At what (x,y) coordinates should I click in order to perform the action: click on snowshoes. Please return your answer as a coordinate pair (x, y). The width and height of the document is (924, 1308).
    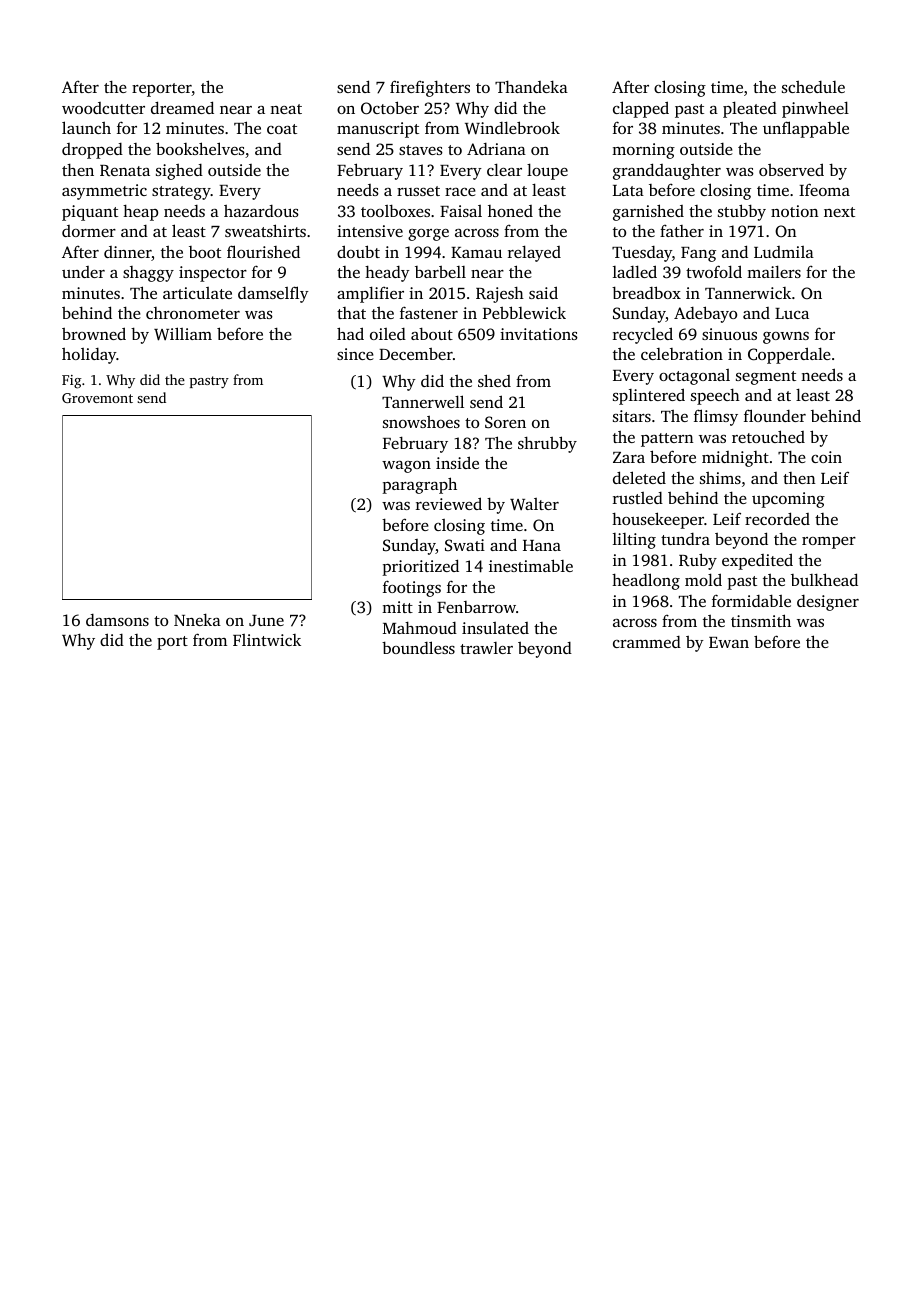
    Looking at the image, I should click on (421, 422).
